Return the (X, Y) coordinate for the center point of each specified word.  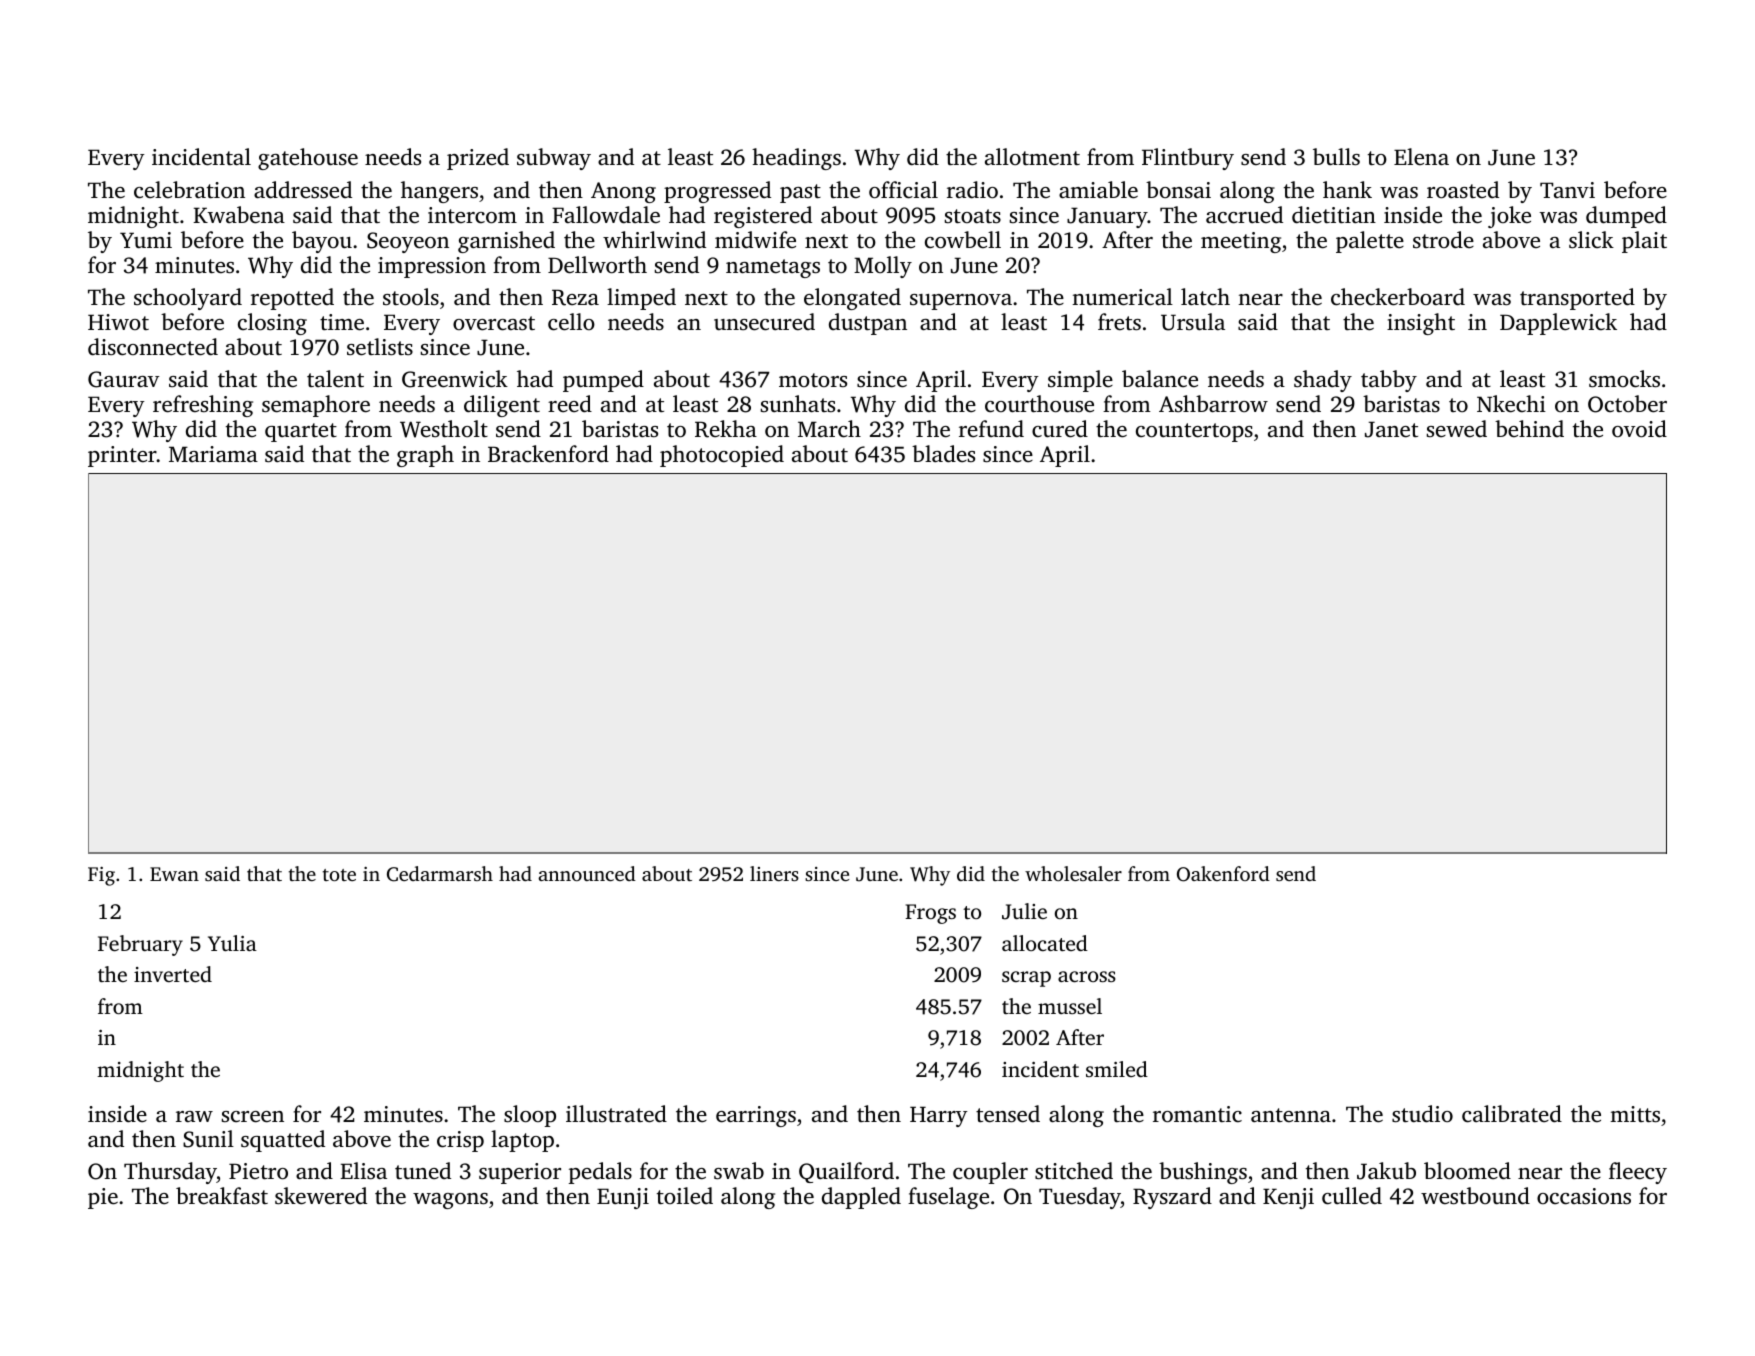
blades (943, 454)
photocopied (722, 456)
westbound (1475, 1196)
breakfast (222, 1196)
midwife (755, 239)
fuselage (948, 1198)
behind (1529, 428)
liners (774, 873)
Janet (1391, 429)
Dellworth (597, 265)
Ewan (174, 874)
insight (1421, 324)
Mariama (213, 454)
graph (425, 456)
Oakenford (1223, 874)
